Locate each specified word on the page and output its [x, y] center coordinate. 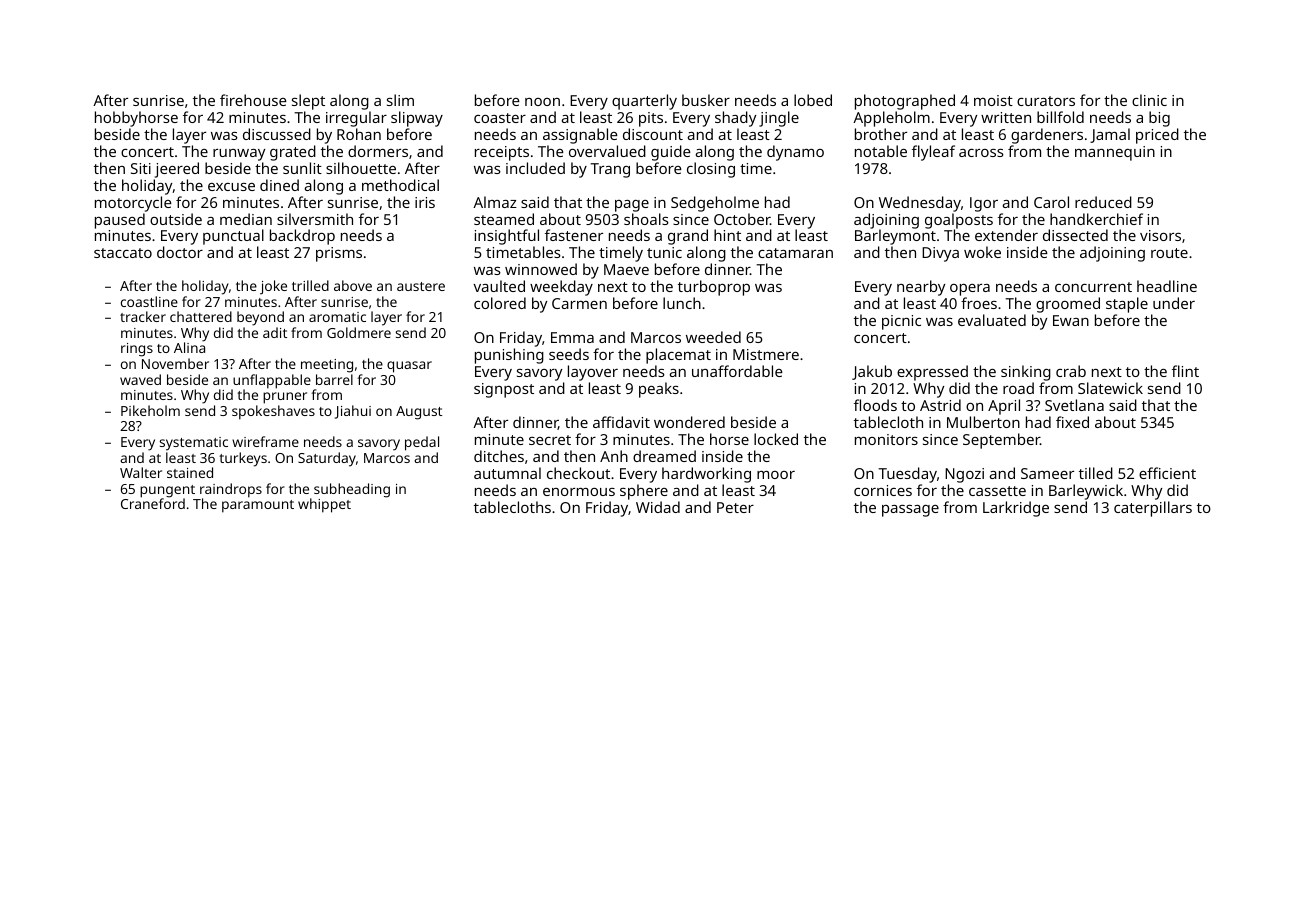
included [535, 168]
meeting [327, 366]
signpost [504, 390]
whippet [324, 505]
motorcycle [133, 204]
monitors [886, 439]
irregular [356, 119]
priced [1157, 136]
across [981, 153]
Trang [610, 170]
